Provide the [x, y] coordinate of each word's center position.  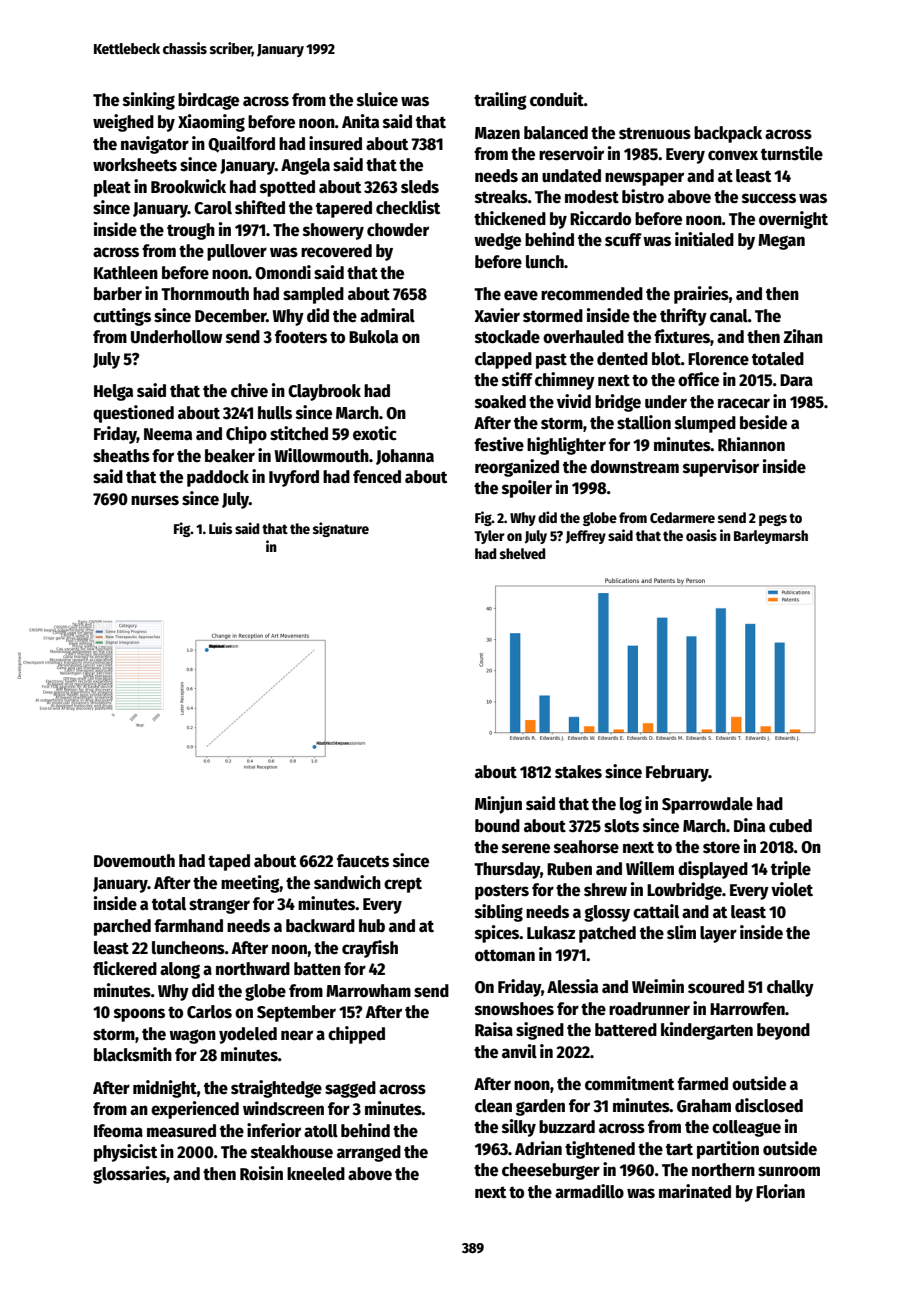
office [698, 379]
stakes [578, 772]
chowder [398, 230]
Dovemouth [134, 861]
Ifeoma [118, 1131]
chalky [790, 988]
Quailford [241, 144]
